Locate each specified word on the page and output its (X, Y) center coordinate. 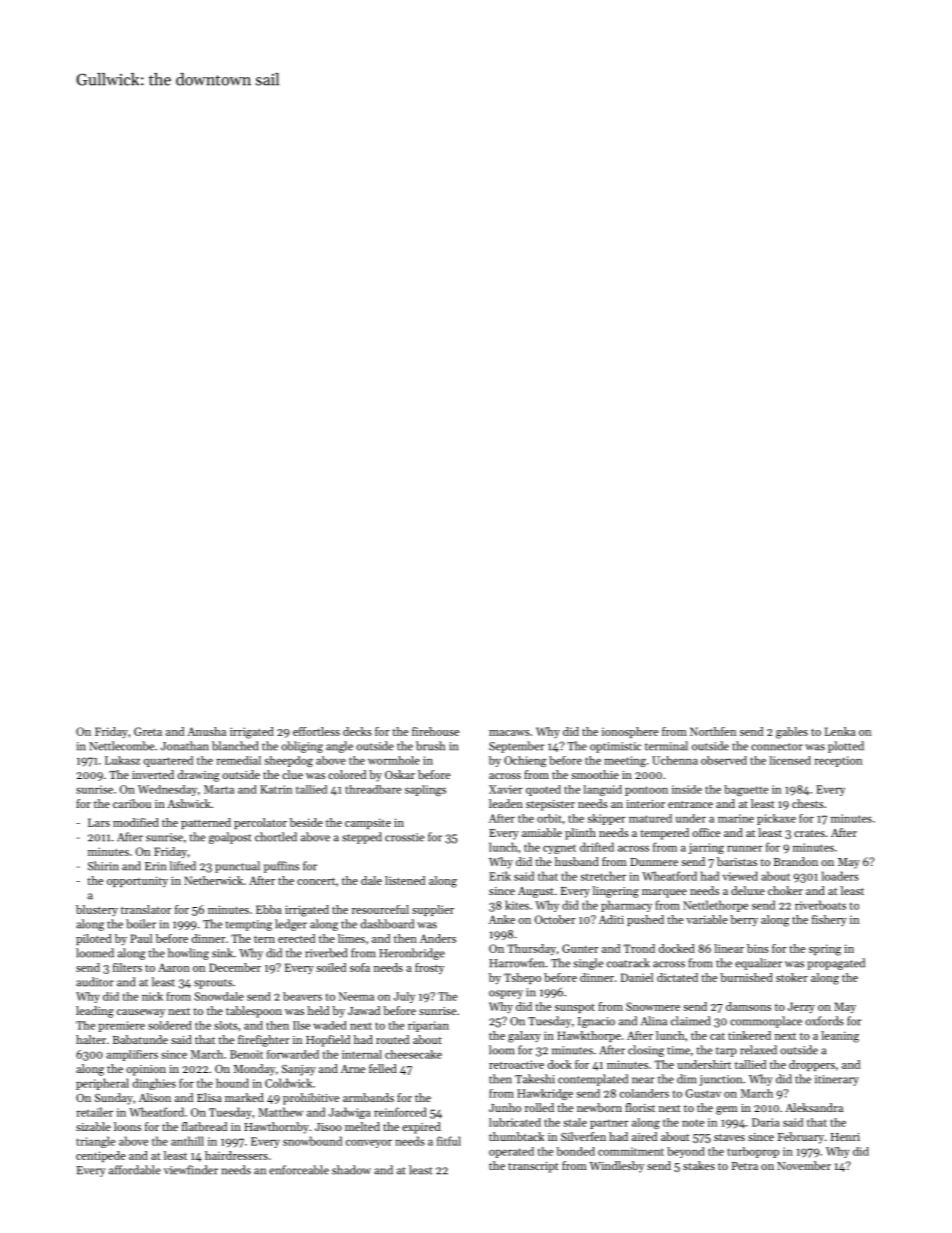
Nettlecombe (121, 746)
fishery (829, 920)
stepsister (550, 805)
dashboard (387, 924)
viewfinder (191, 1170)
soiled (331, 967)
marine (736, 818)
